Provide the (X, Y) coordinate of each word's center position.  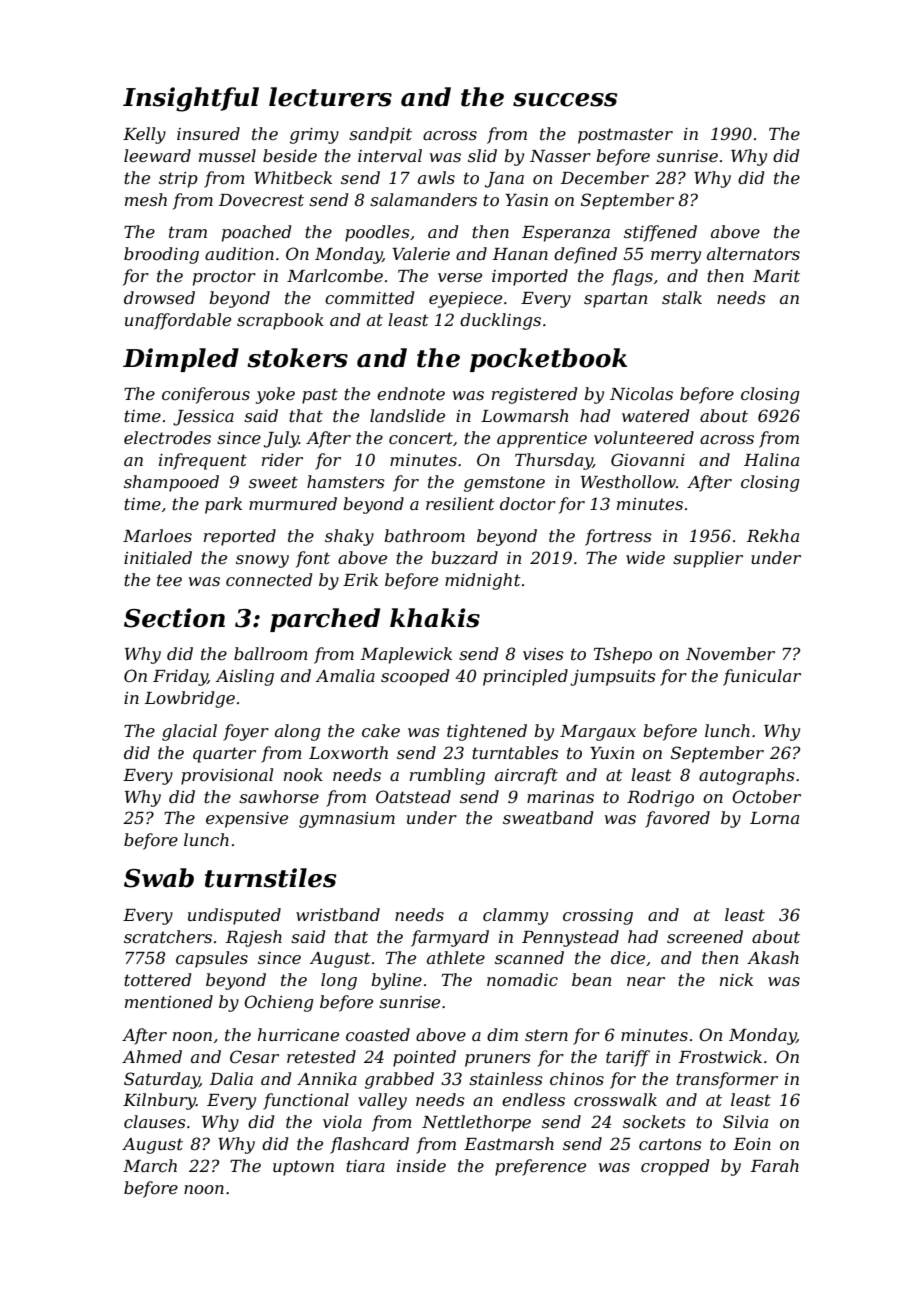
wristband (338, 914)
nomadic (522, 979)
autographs (747, 776)
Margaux (598, 733)
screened (705, 936)
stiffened (660, 233)
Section (174, 618)
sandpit (380, 135)
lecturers (330, 97)
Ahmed (152, 1056)
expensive (247, 820)
